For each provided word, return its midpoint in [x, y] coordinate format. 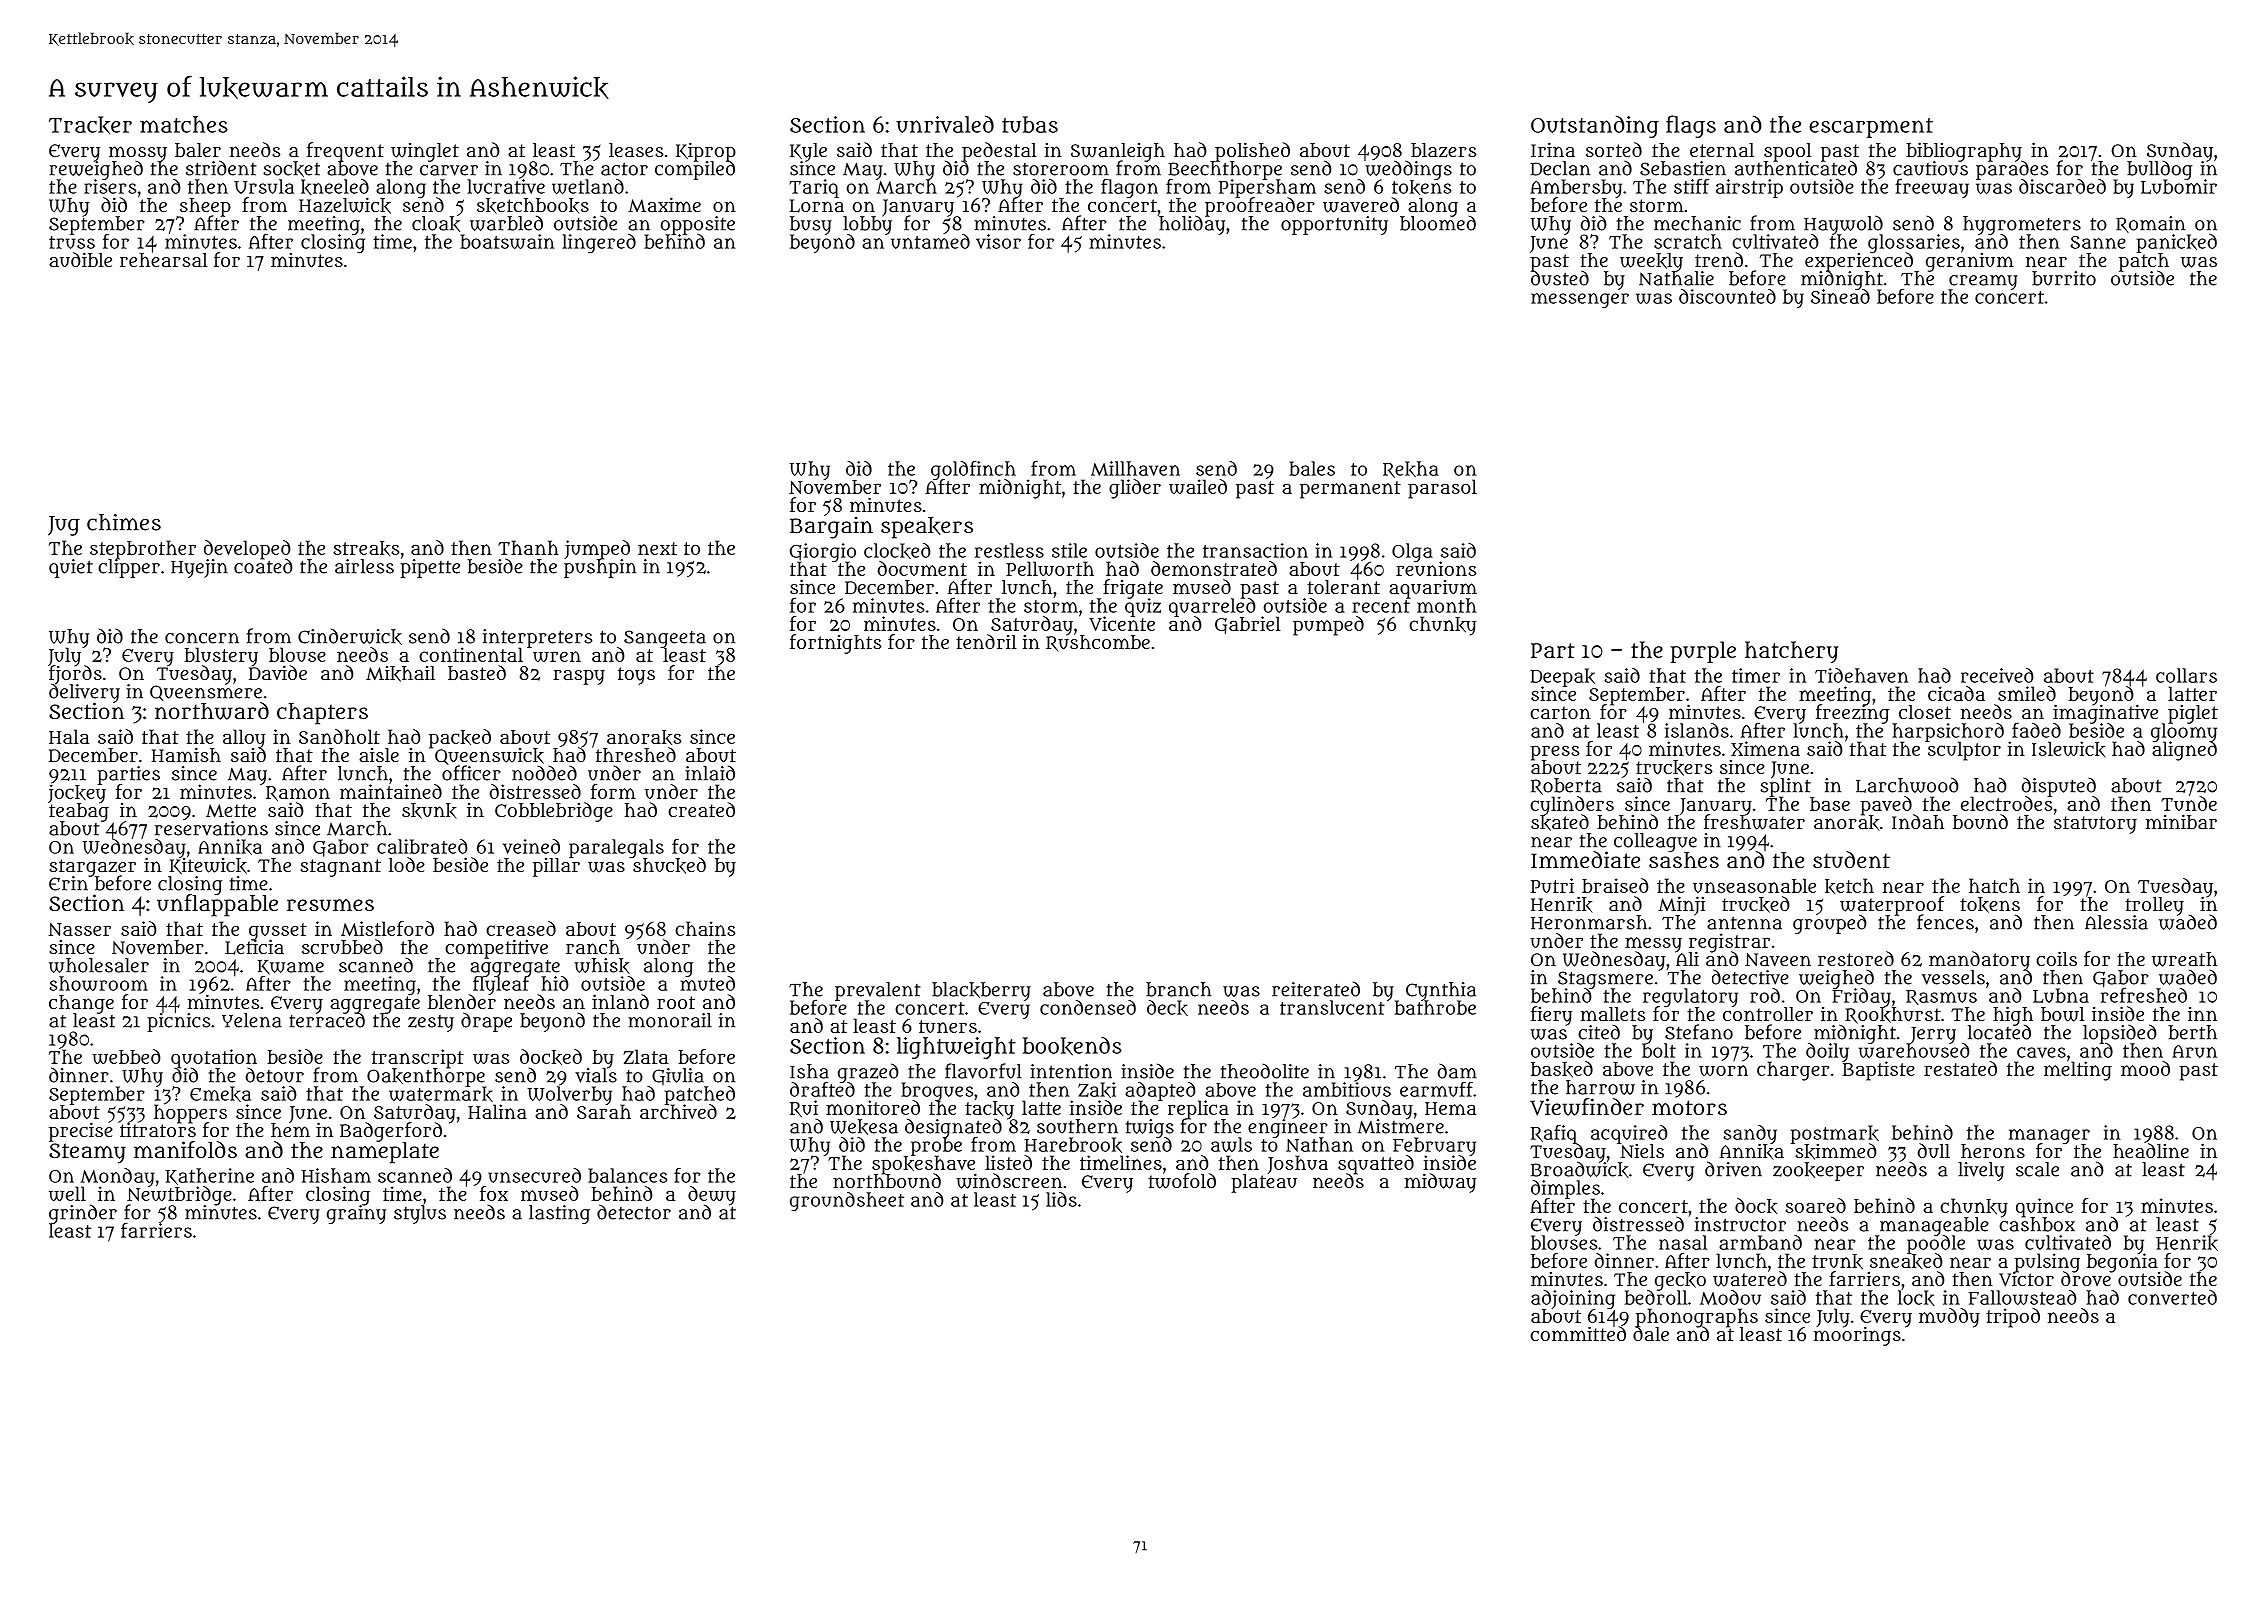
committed [1578, 1334]
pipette [430, 568]
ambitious [1347, 1089]
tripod [2013, 1318]
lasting [559, 1214]
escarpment [1871, 128]
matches [184, 124]
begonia [2122, 1263]
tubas [1030, 124]
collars [2186, 675]
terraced [327, 1020]
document [922, 568]
